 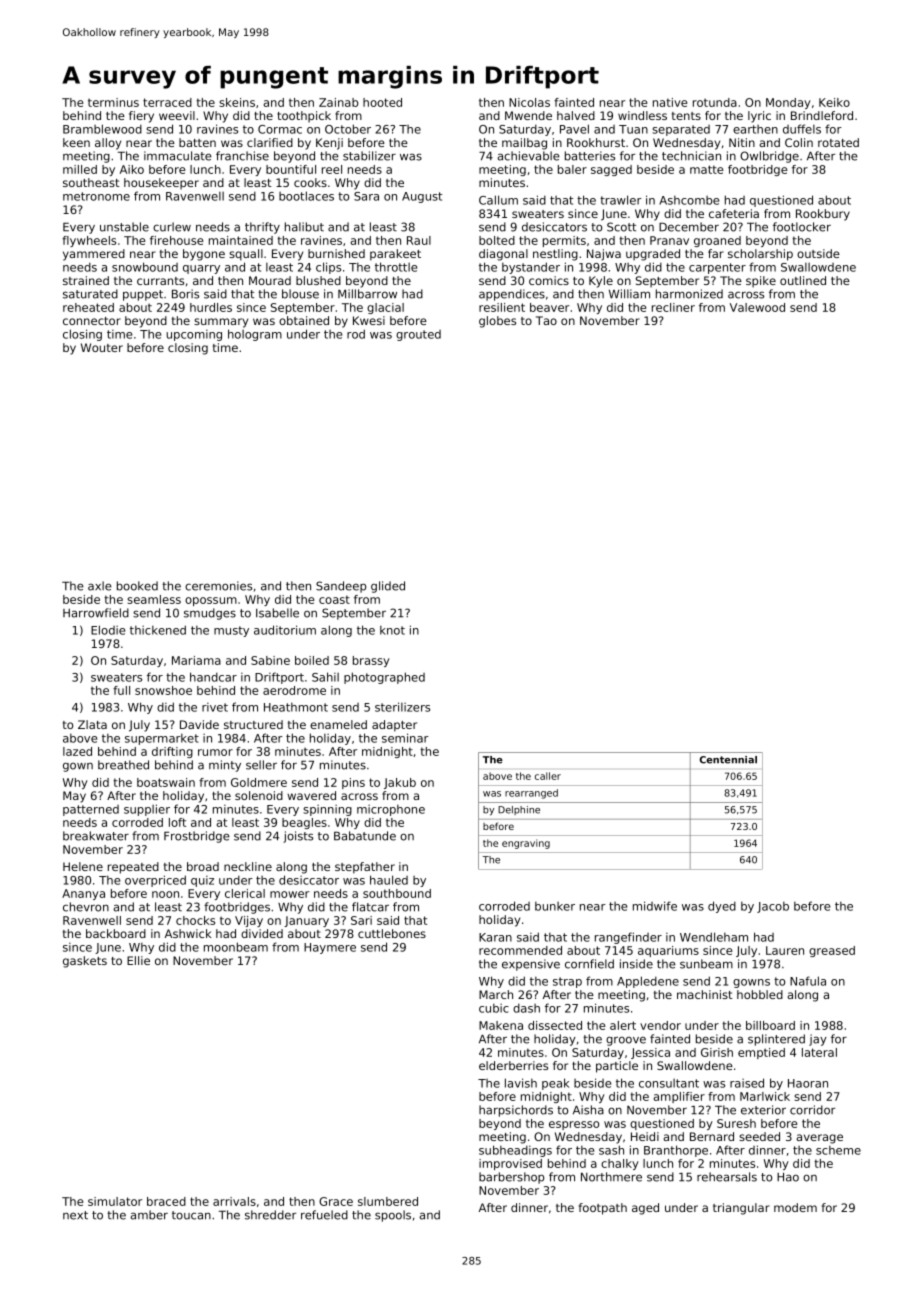 What do you see at coordinates (548, 776) in the page?
I see `caller` at bounding box center [548, 776].
